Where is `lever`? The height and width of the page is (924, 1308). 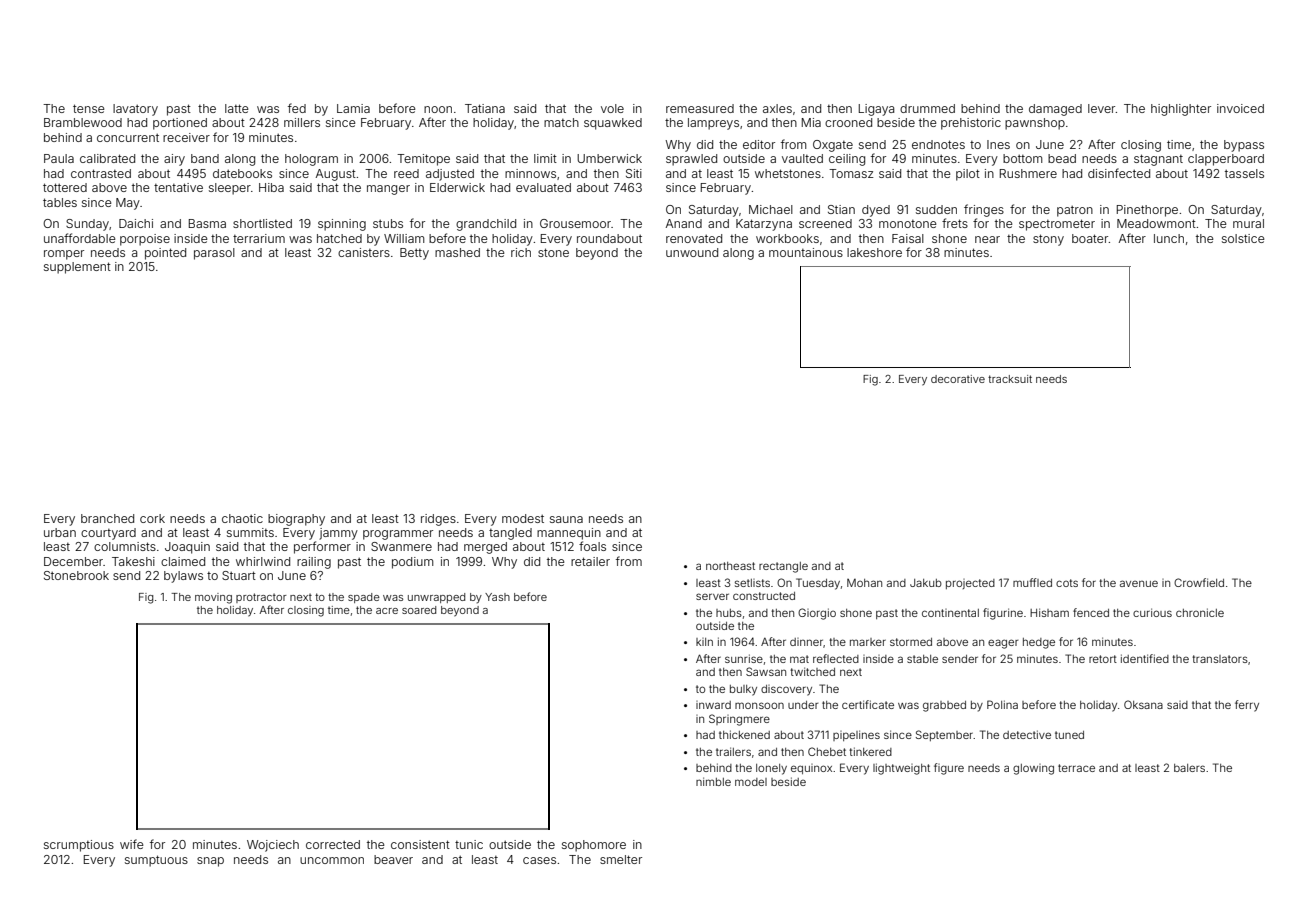 lever is located at coordinates (1102, 108).
